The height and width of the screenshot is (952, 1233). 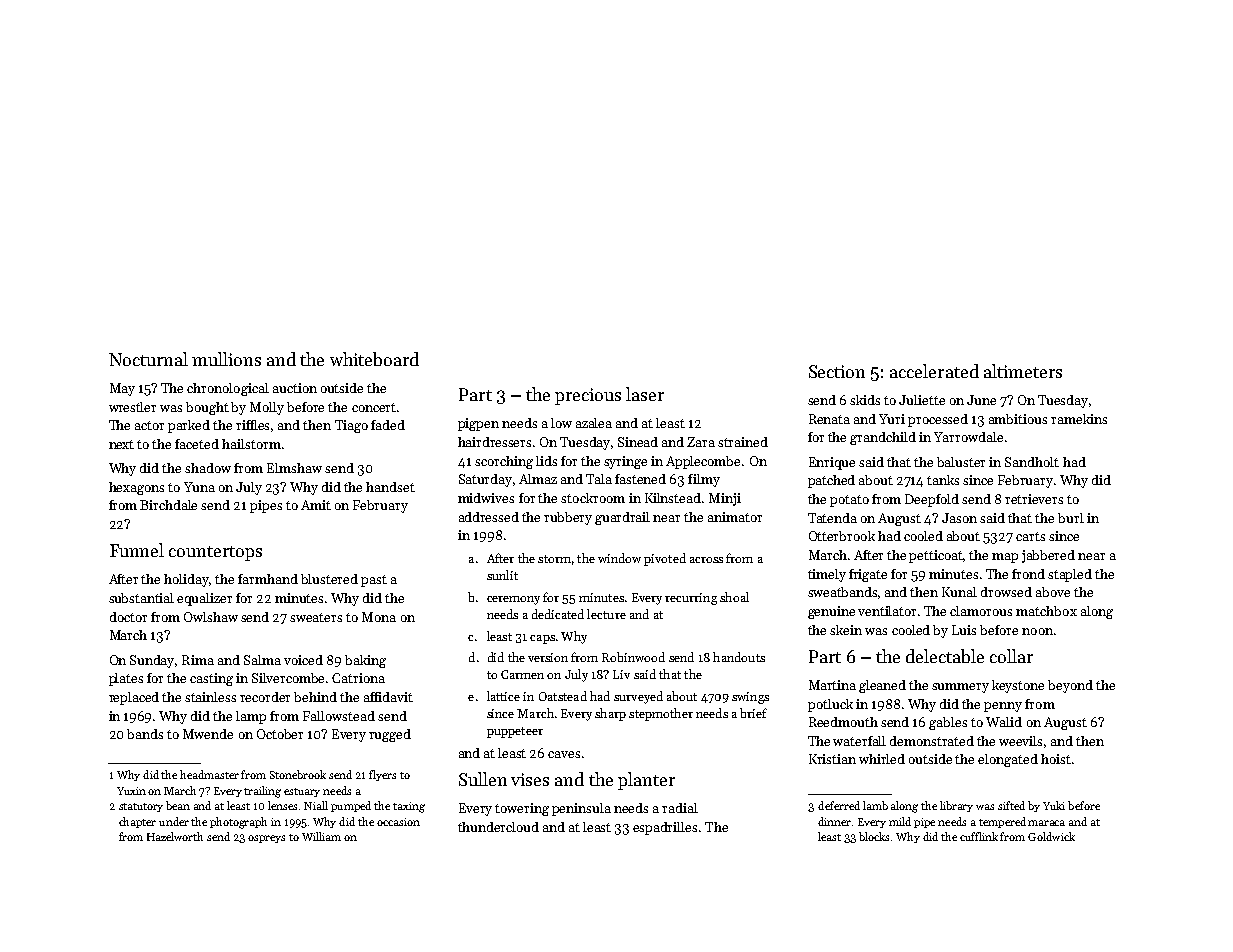 I want to click on Oatstead, so click(x=563, y=696).
